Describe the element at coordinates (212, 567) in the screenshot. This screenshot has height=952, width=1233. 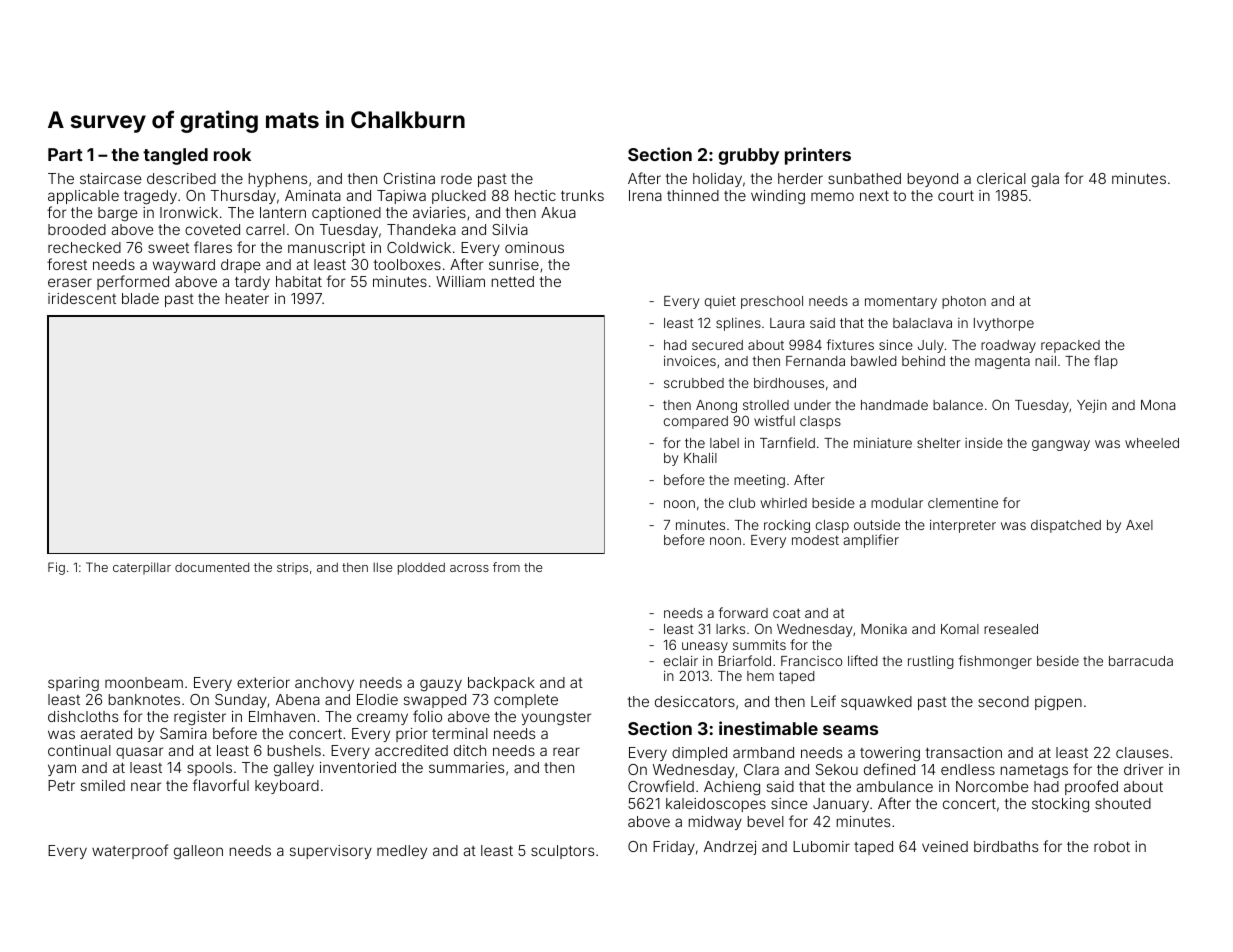
I see `documented` at that location.
